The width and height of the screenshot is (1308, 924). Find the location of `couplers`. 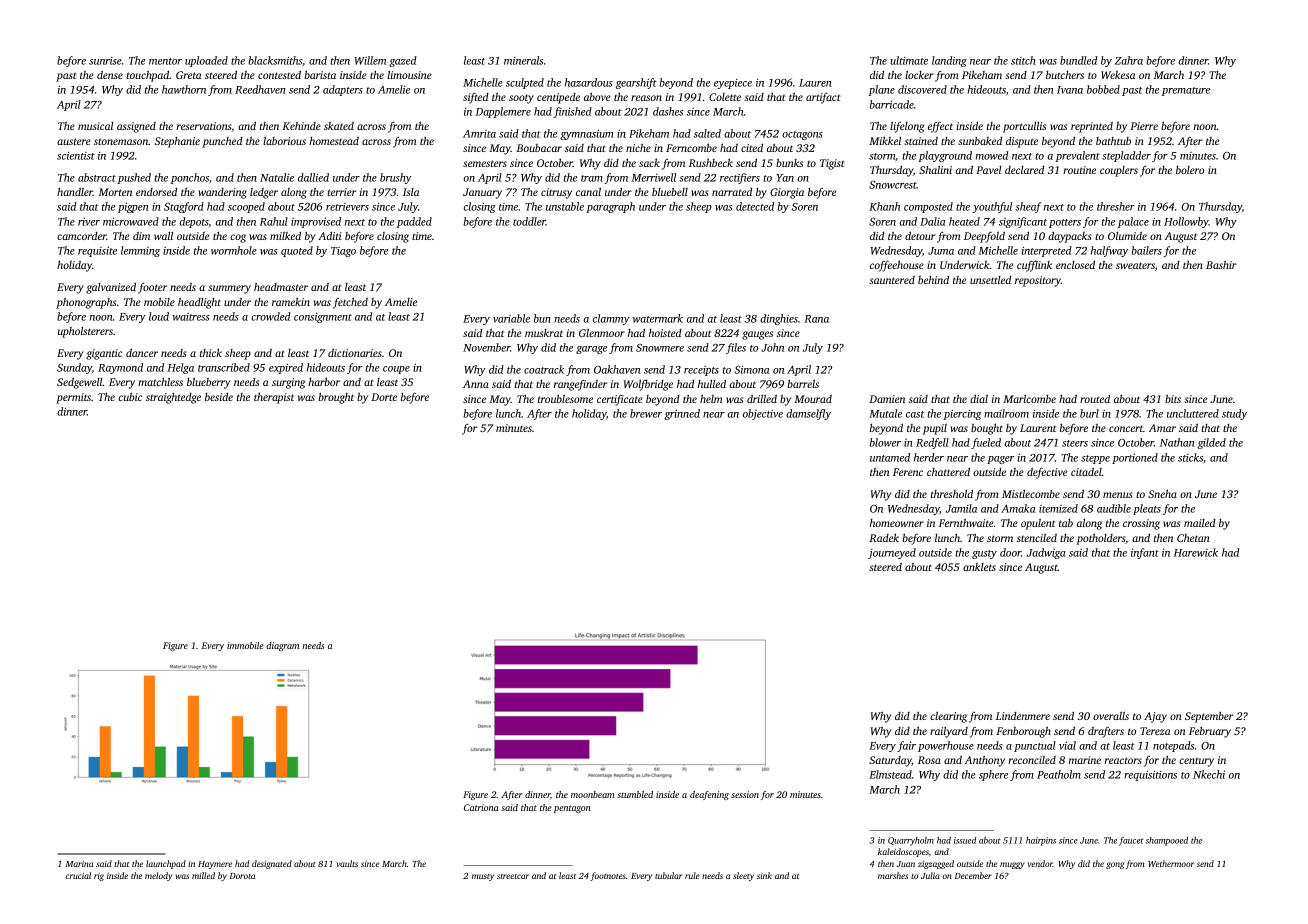

couplers is located at coordinates (1119, 171).
